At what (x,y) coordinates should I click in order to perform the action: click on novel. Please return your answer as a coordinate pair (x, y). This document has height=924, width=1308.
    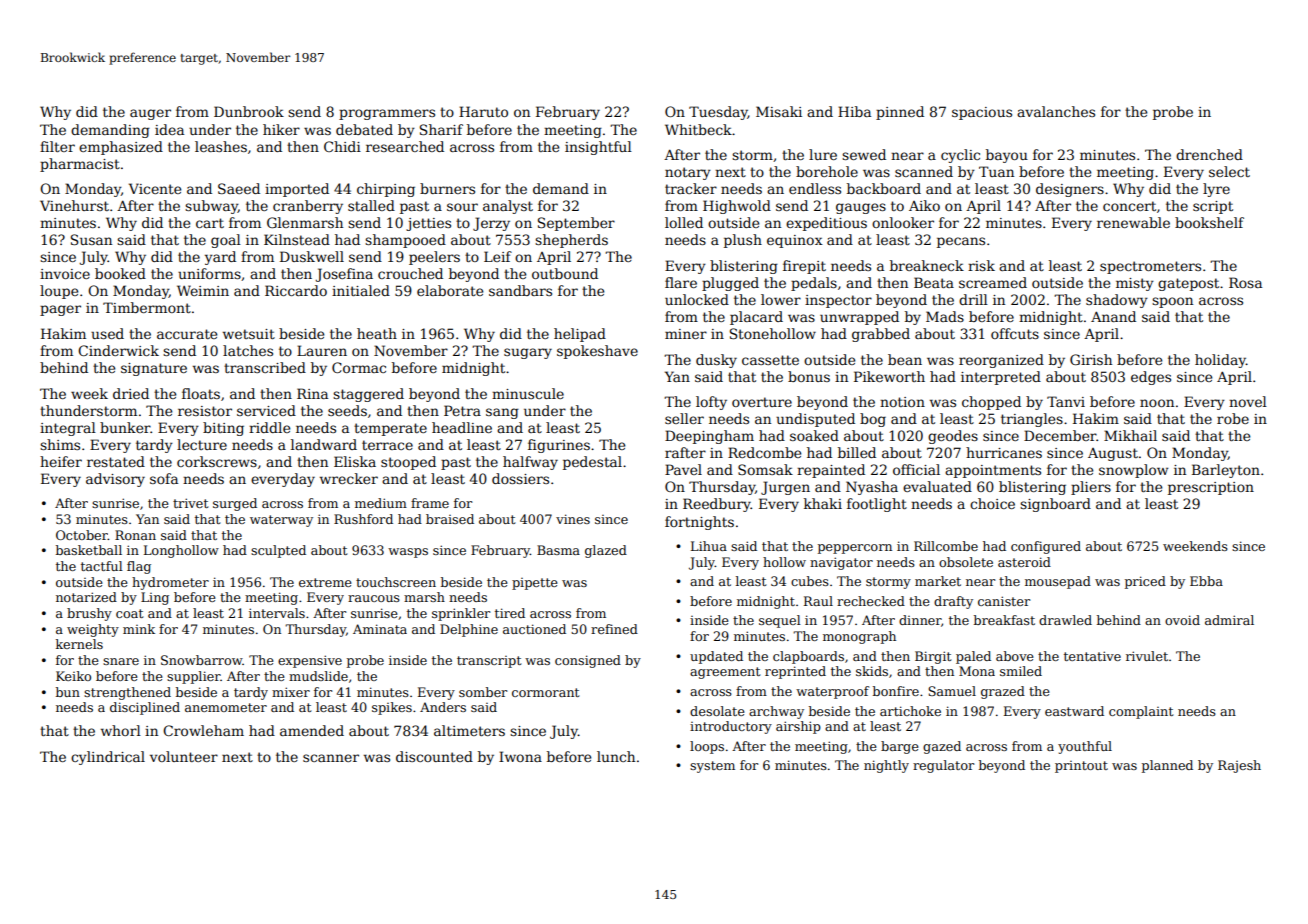
    Looking at the image, I should click on (1248, 401).
